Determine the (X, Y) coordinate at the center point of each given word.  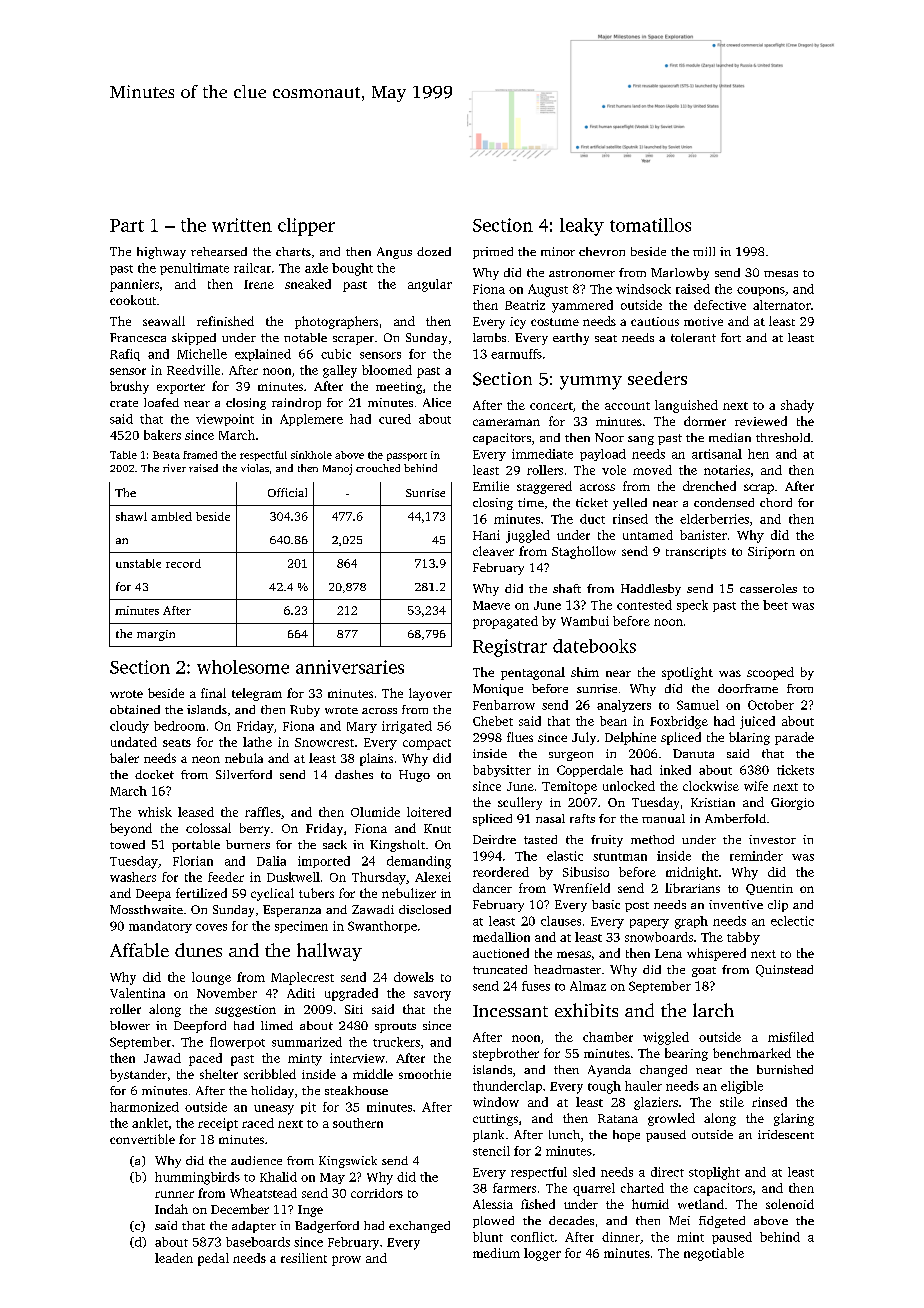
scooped (770, 673)
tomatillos (650, 225)
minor (558, 251)
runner (174, 1194)
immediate (542, 454)
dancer (492, 888)
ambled (171, 516)
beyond (131, 829)
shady (797, 406)
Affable (139, 950)
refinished (225, 321)
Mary (362, 727)
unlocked (629, 786)
